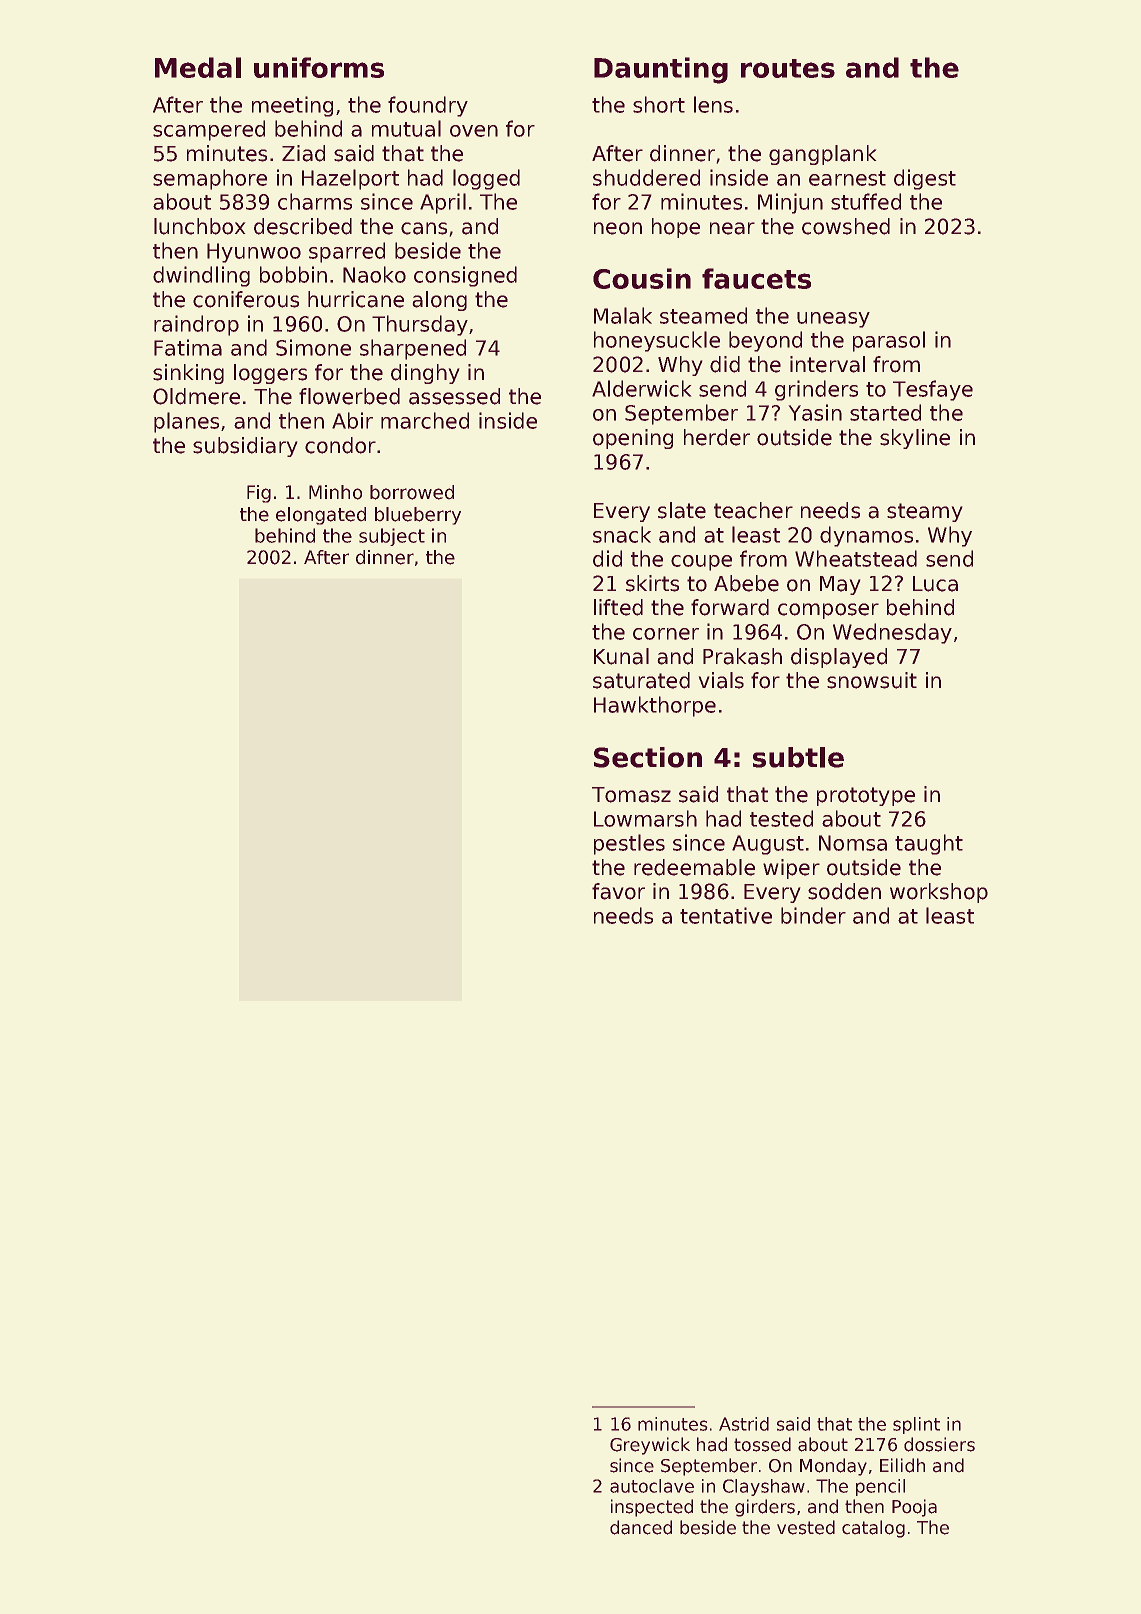 The image size is (1141, 1614). I want to click on uneasy, so click(833, 320).
